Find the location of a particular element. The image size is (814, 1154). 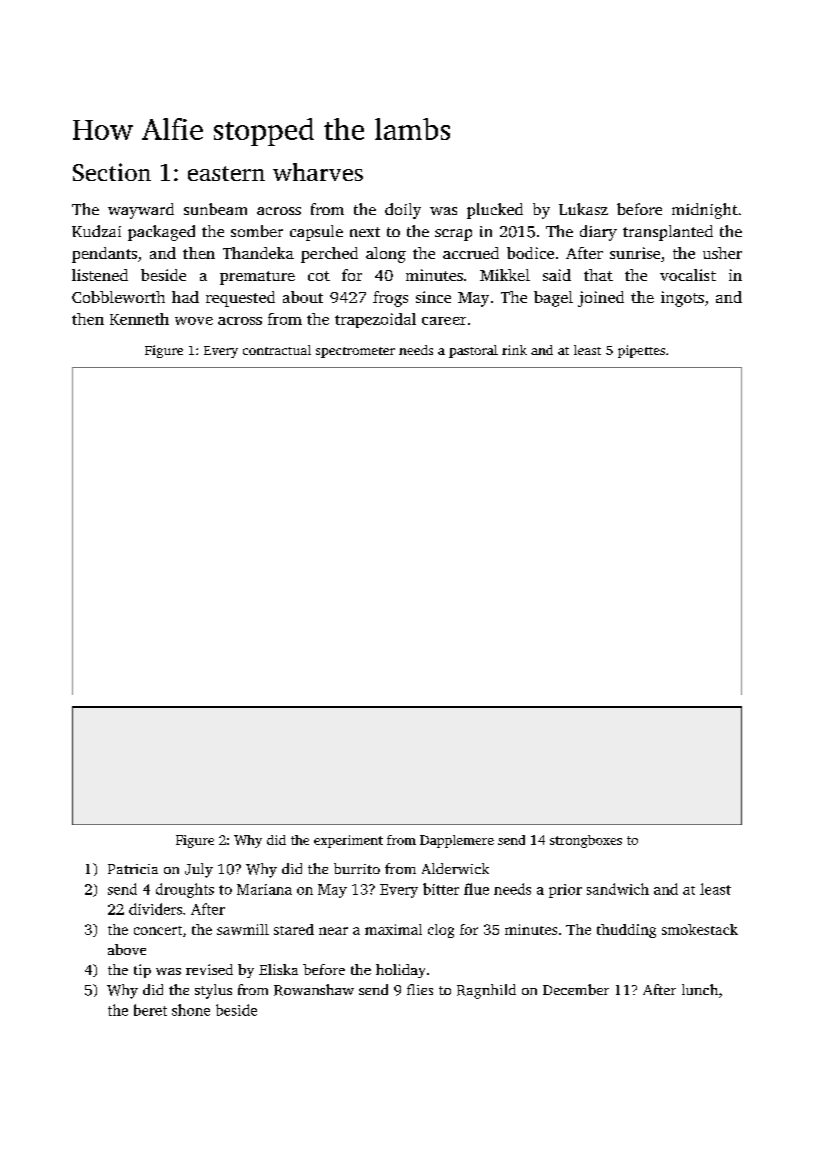

plucked is located at coordinates (495, 211).
